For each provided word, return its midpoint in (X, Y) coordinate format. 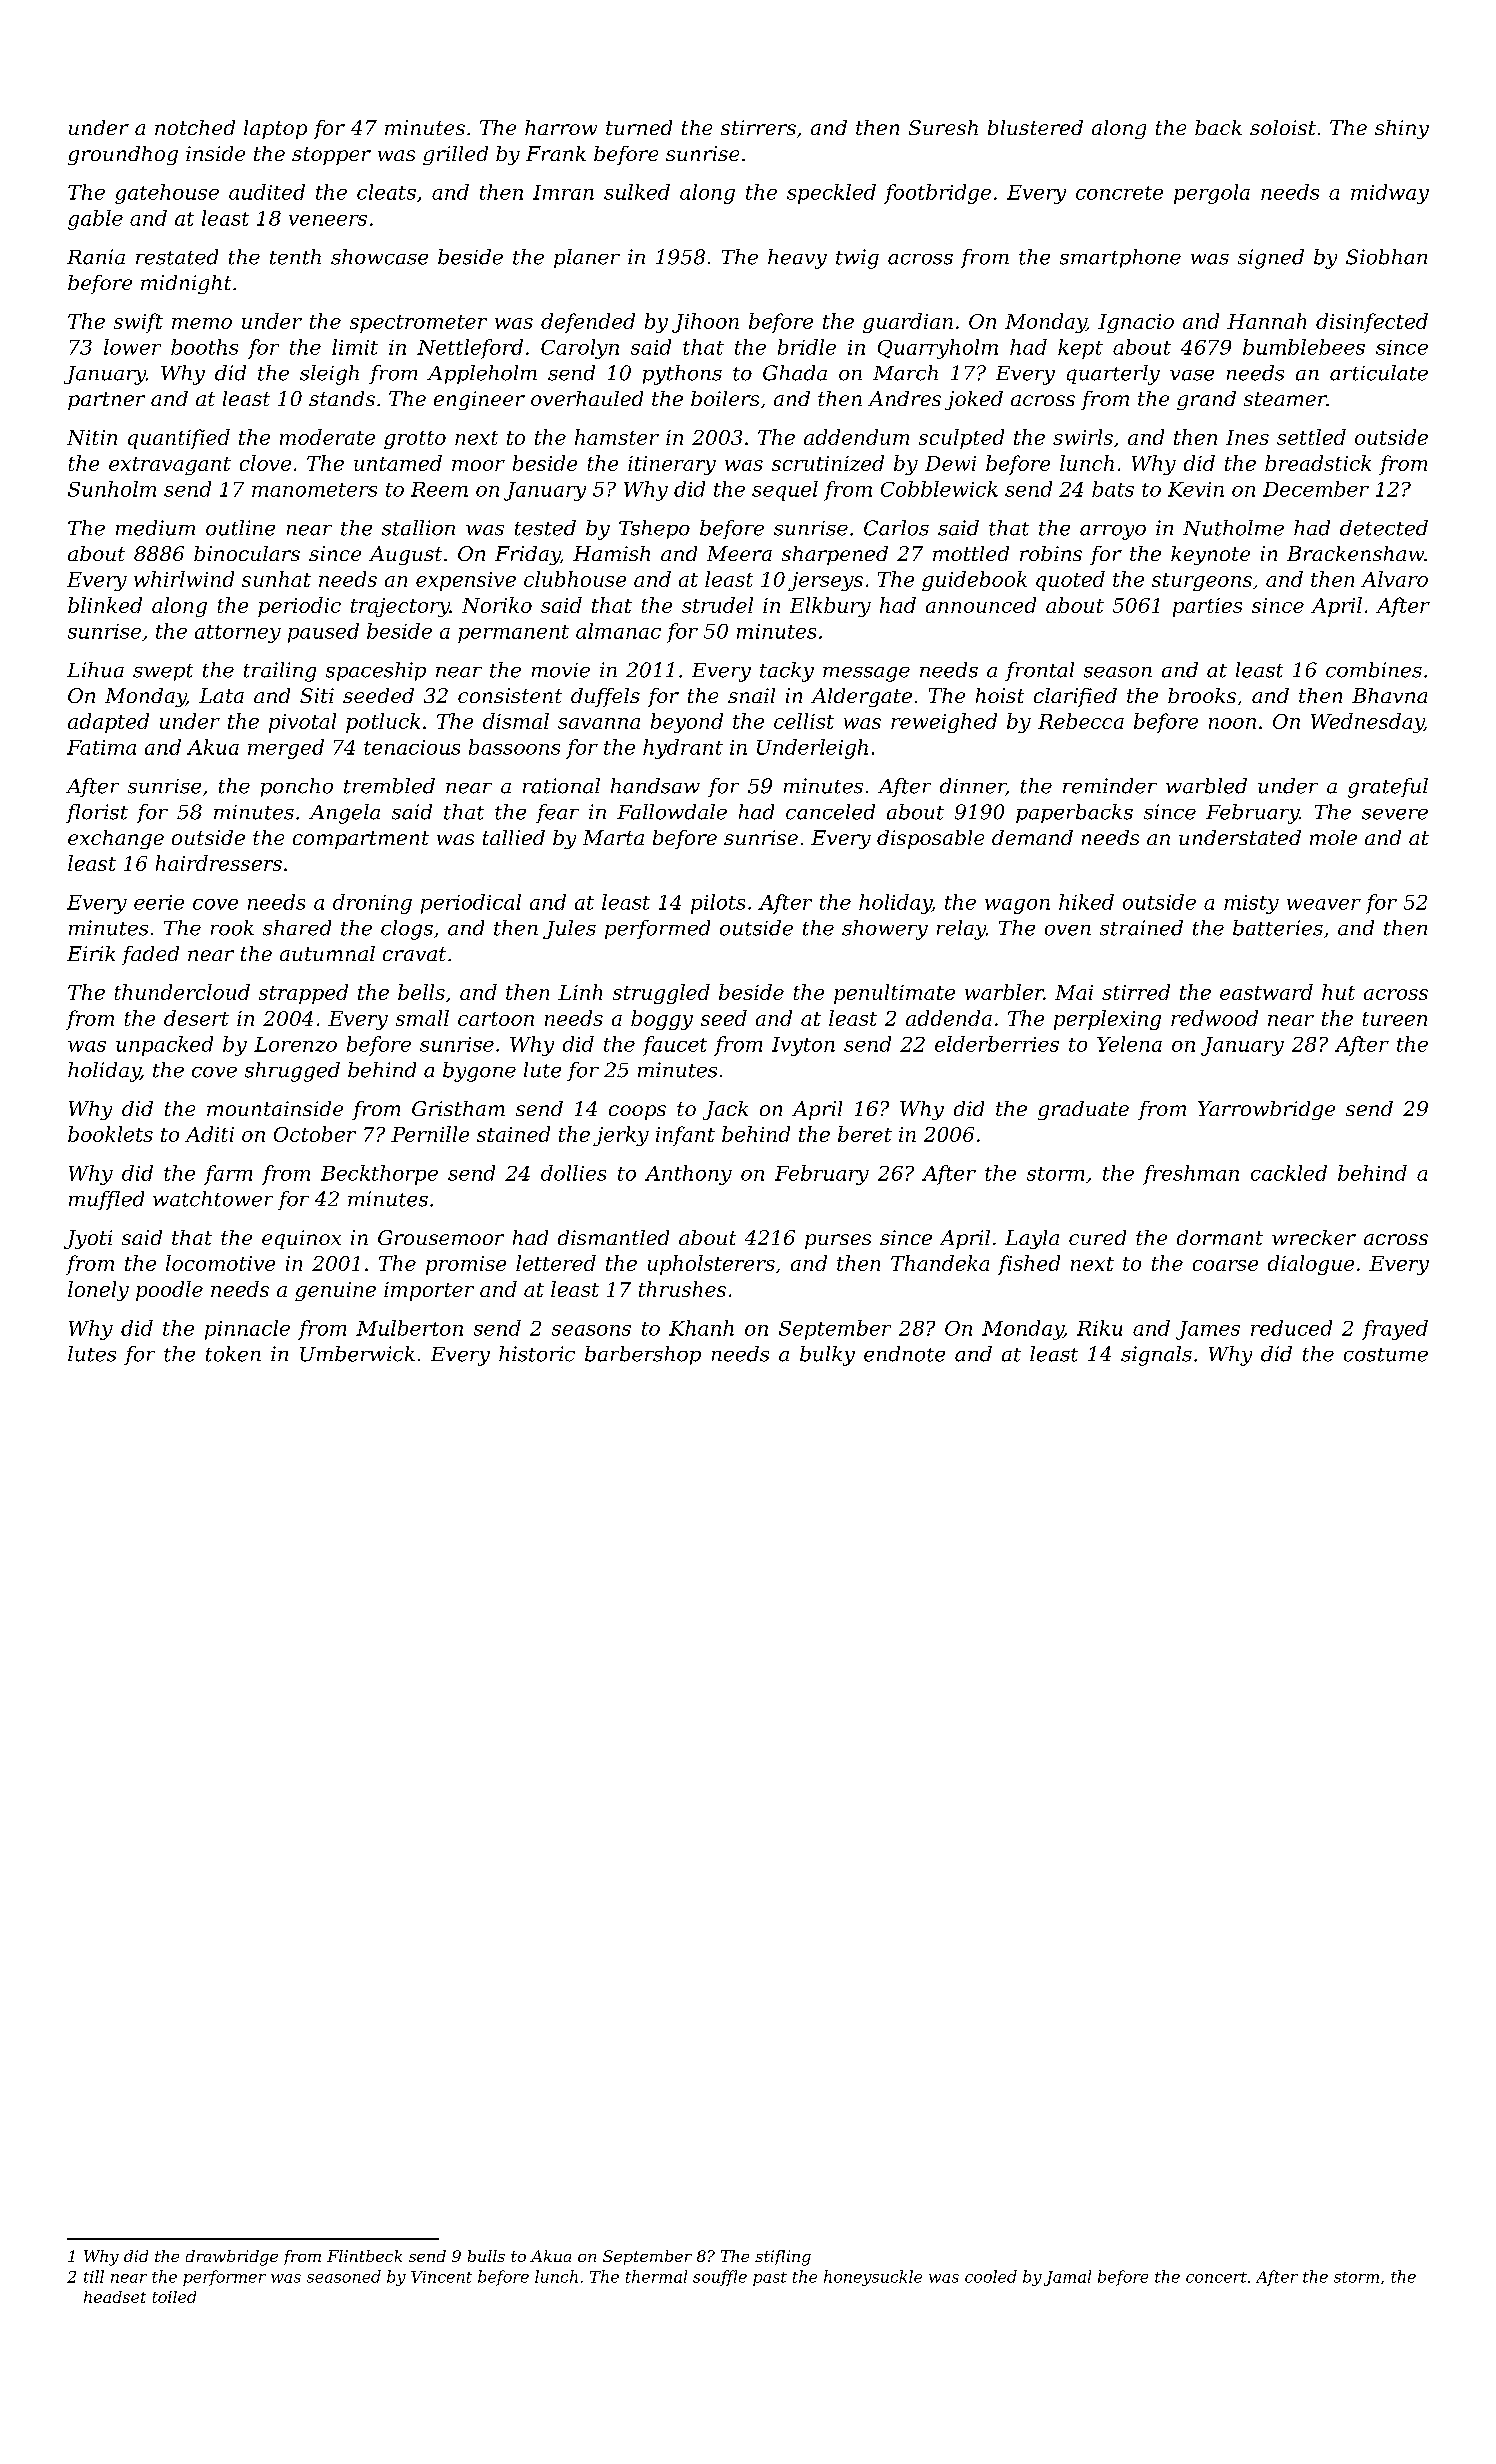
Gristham (458, 1108)
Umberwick (357, 1354)
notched (195, 127)
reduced (1291, 1328)
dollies (573, 1173)
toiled (174, 2297)
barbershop (643, 1355)
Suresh (943, 127)
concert (1216, 2277)
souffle (720, 2278)
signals (1156, 1356)
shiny (1402, 129)
